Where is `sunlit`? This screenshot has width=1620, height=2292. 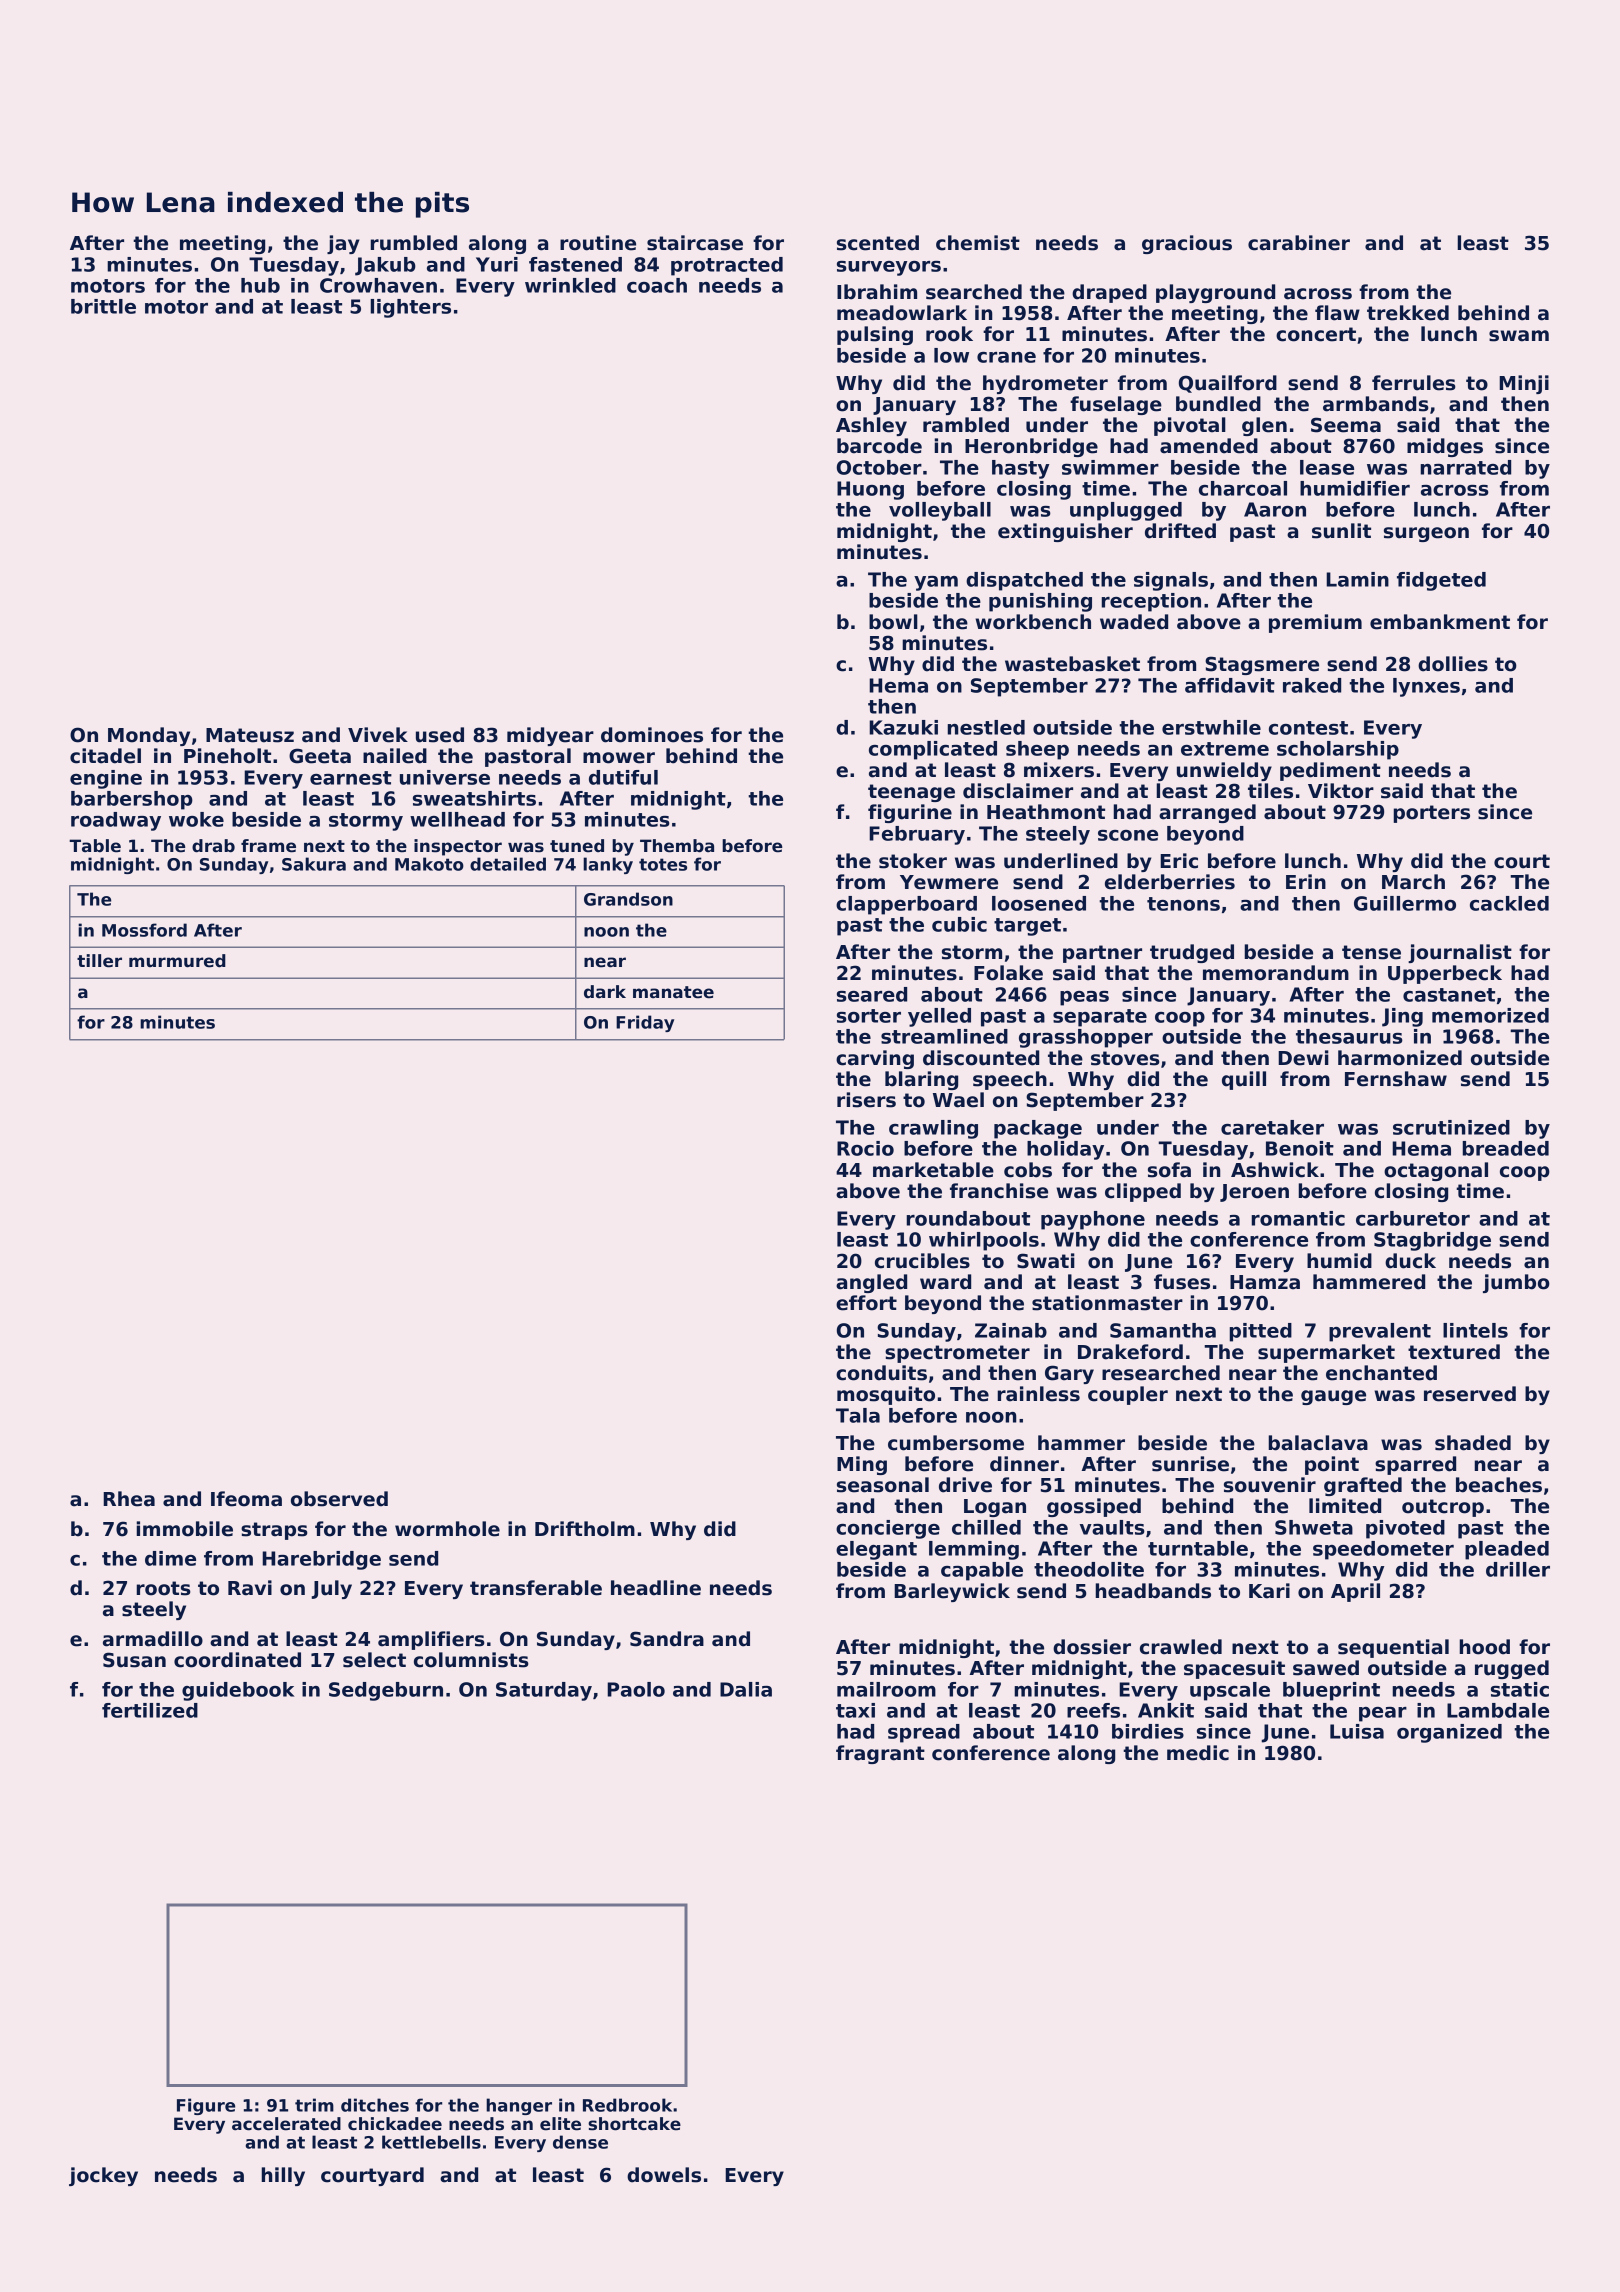 sunlit is located at coordinates (1341, 531).
